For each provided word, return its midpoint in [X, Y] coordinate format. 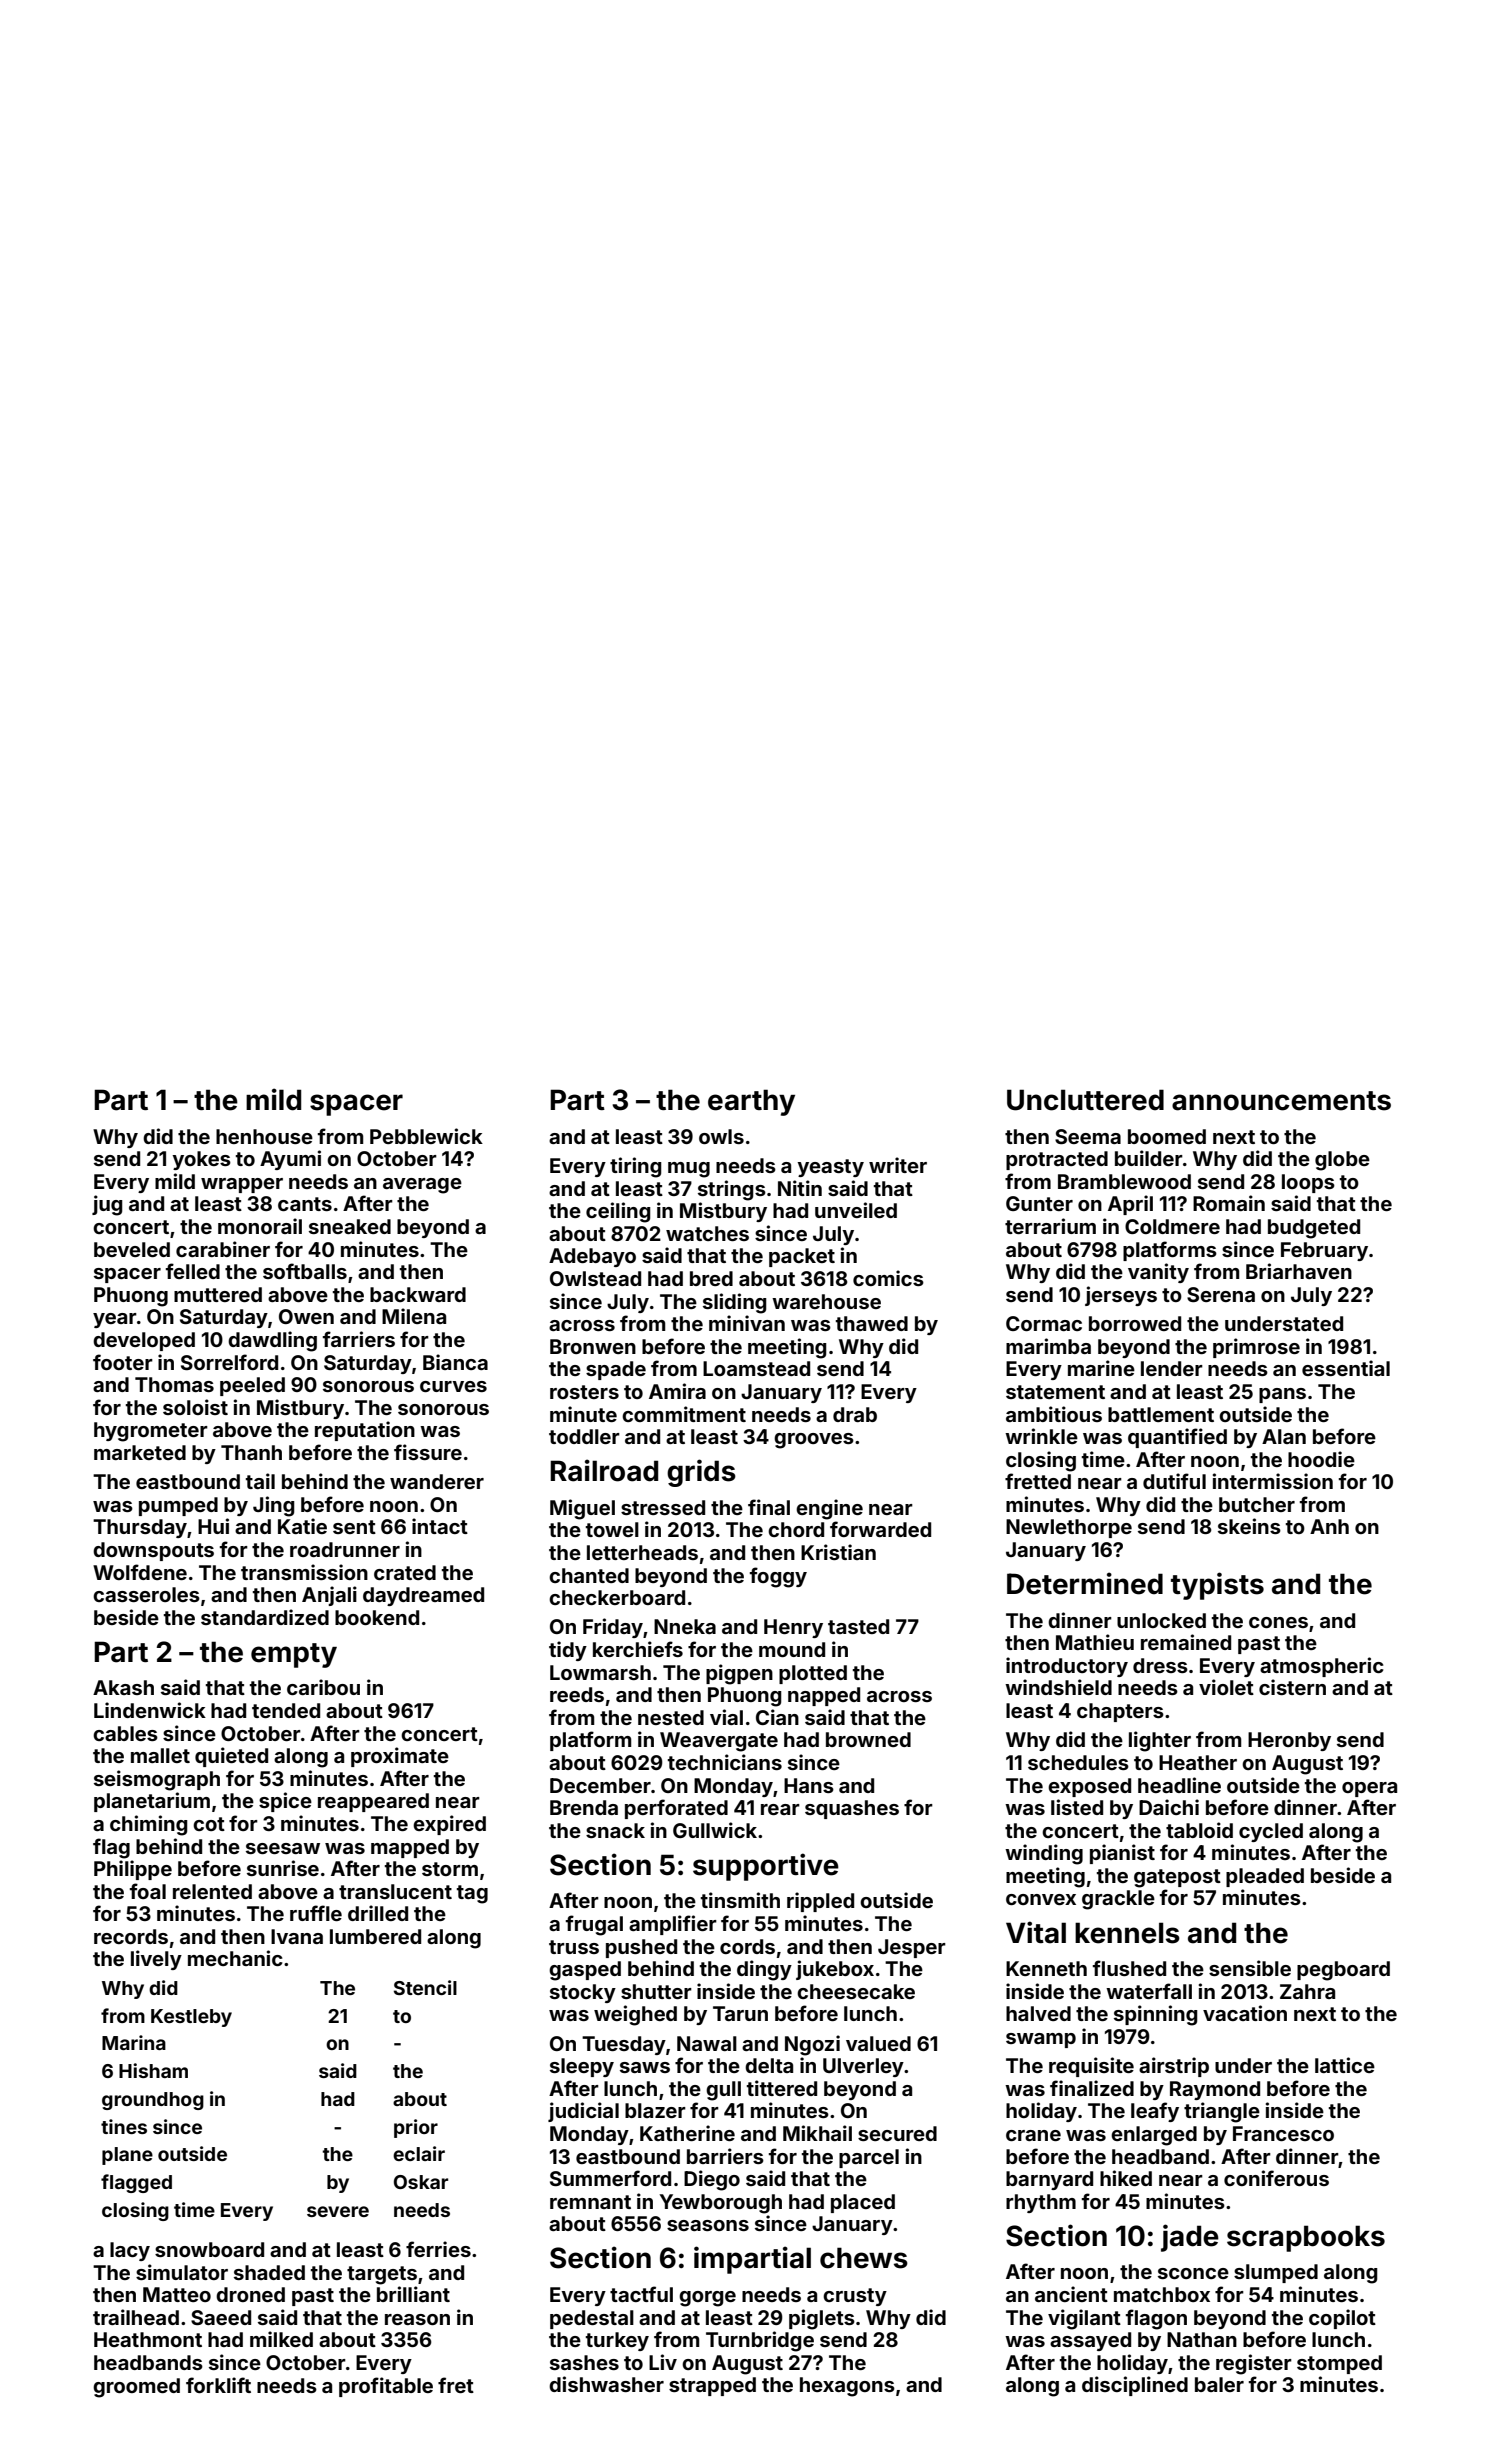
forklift [218, 2385]
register [1254, 2364]
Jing [274, 1506]
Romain [1229, 1203]
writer [898, 1165]
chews [864, 2258]
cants [305, 1204]
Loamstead [756, 1368]
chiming [149, 1825]
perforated [676, 1809]
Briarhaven [1299, 1271]
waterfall [1149, 1991]
